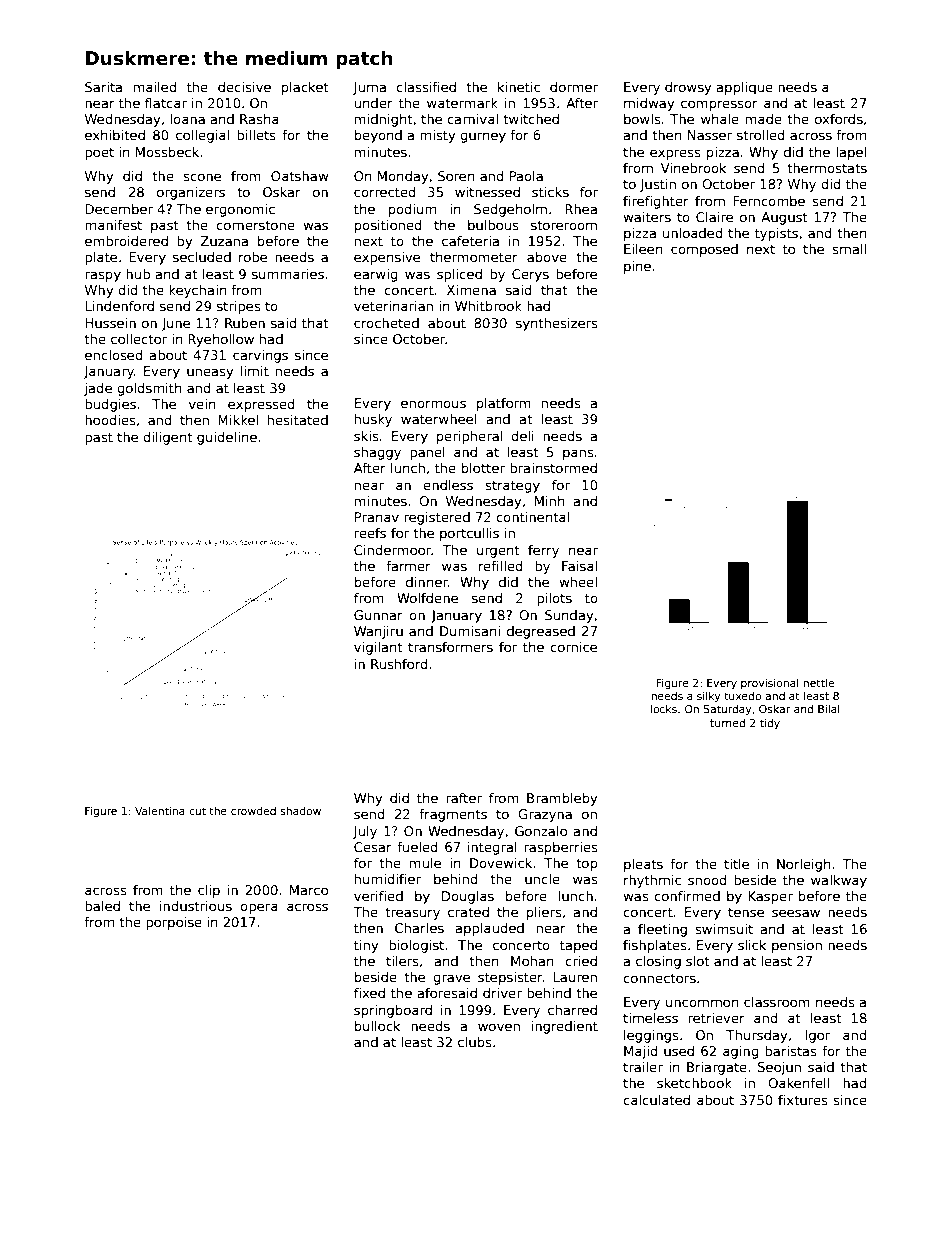 Image resolution: width=952 pixels, height=1233 pixels. I want to click on grave, so click(451, 979).
